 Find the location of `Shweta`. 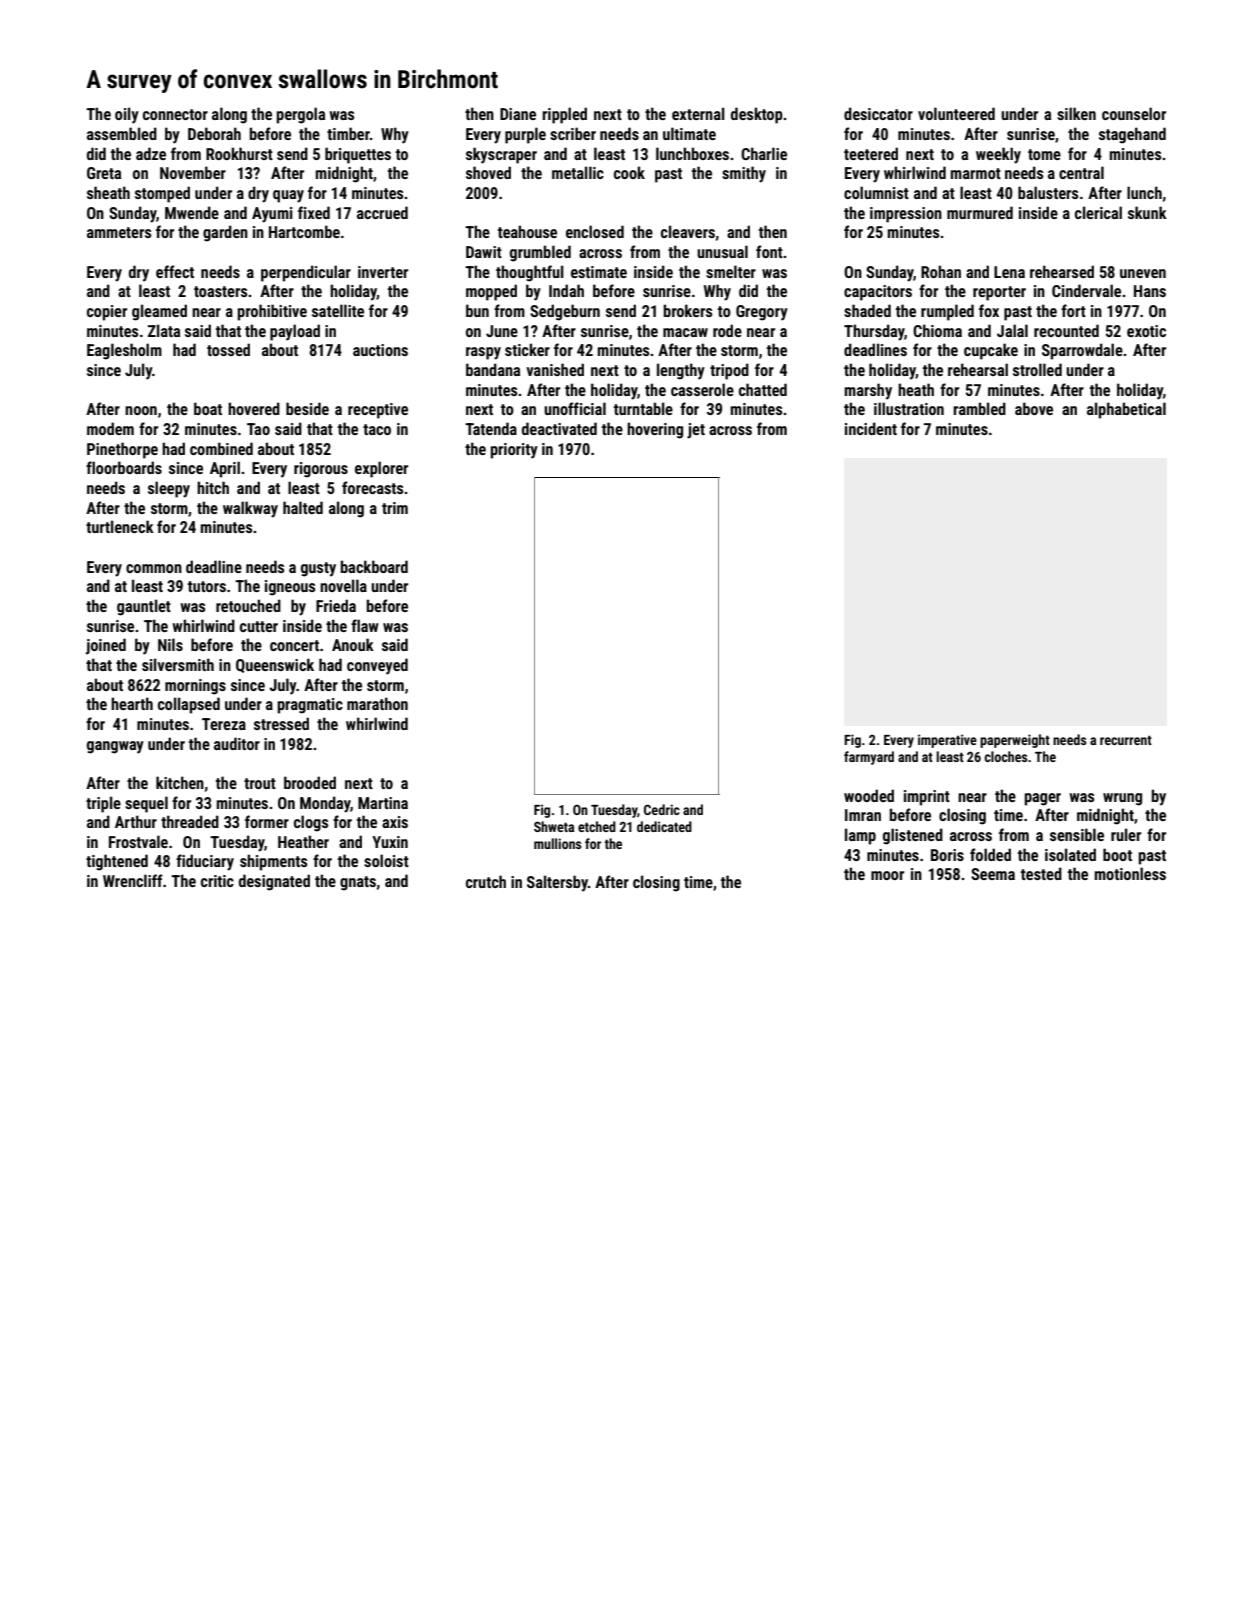

Shweta is located at coordinates (554, 826).
